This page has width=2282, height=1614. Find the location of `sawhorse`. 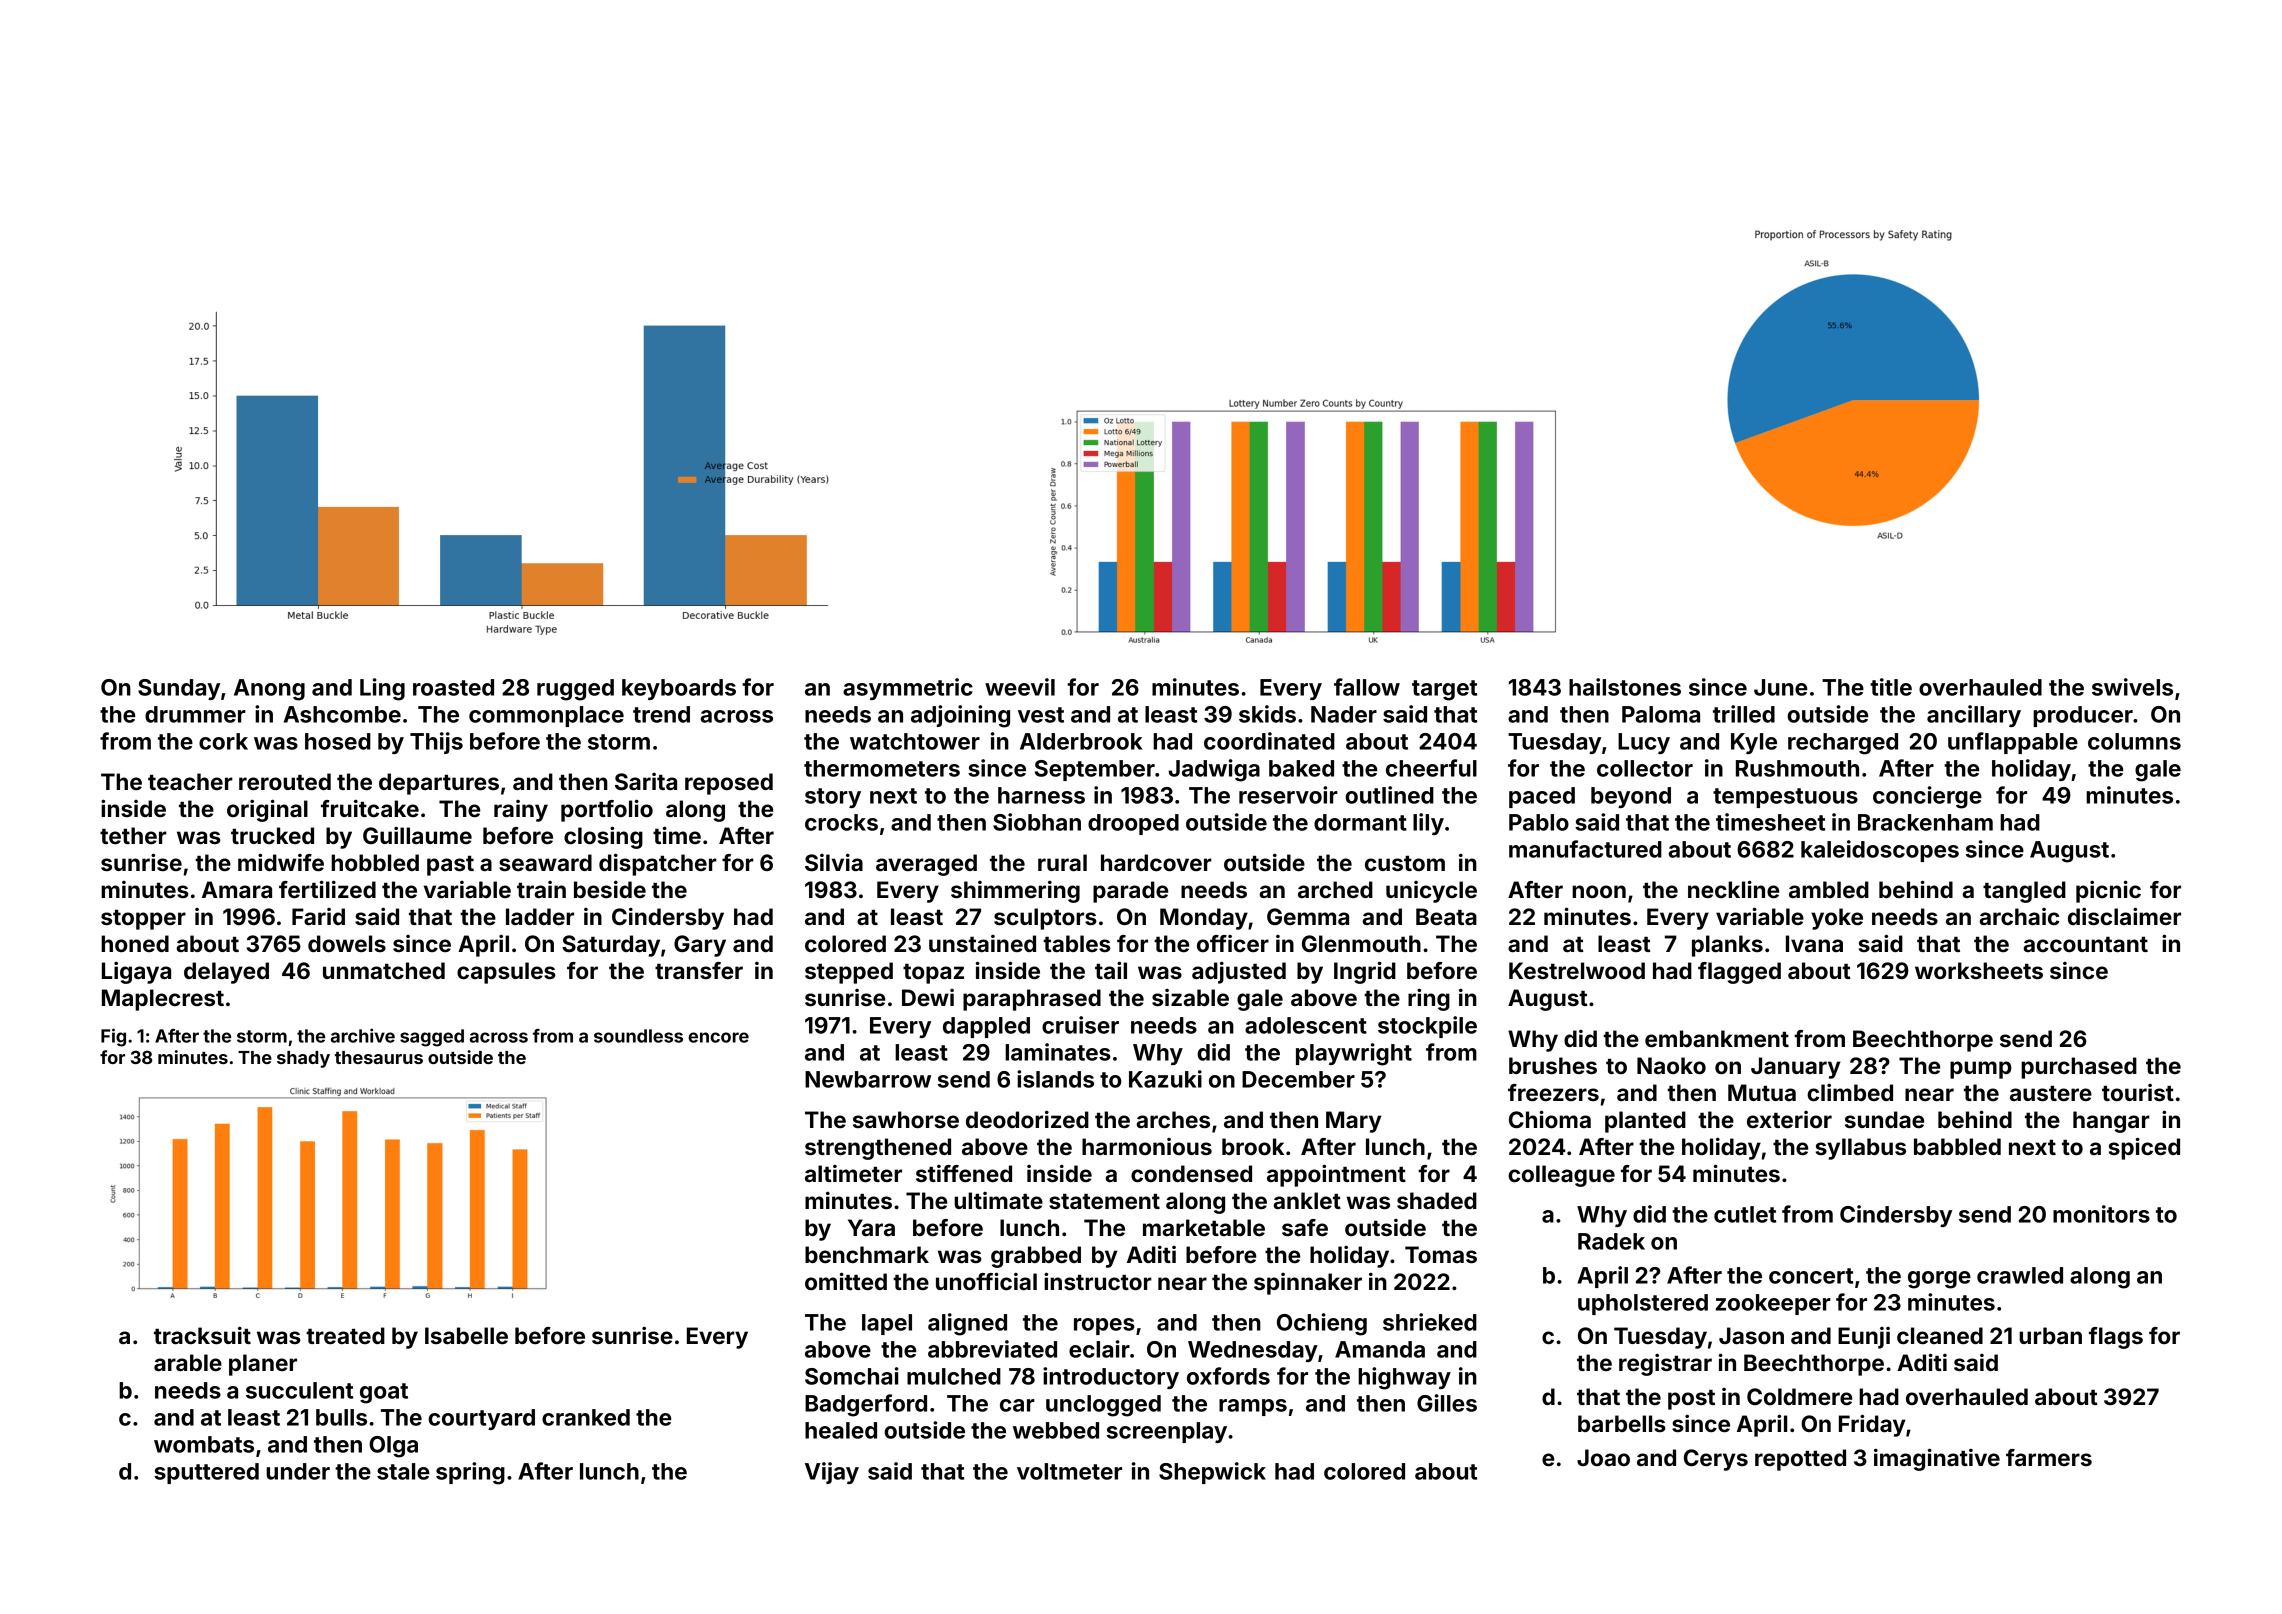

sawhorse is located at coordinates (906, 1119).
